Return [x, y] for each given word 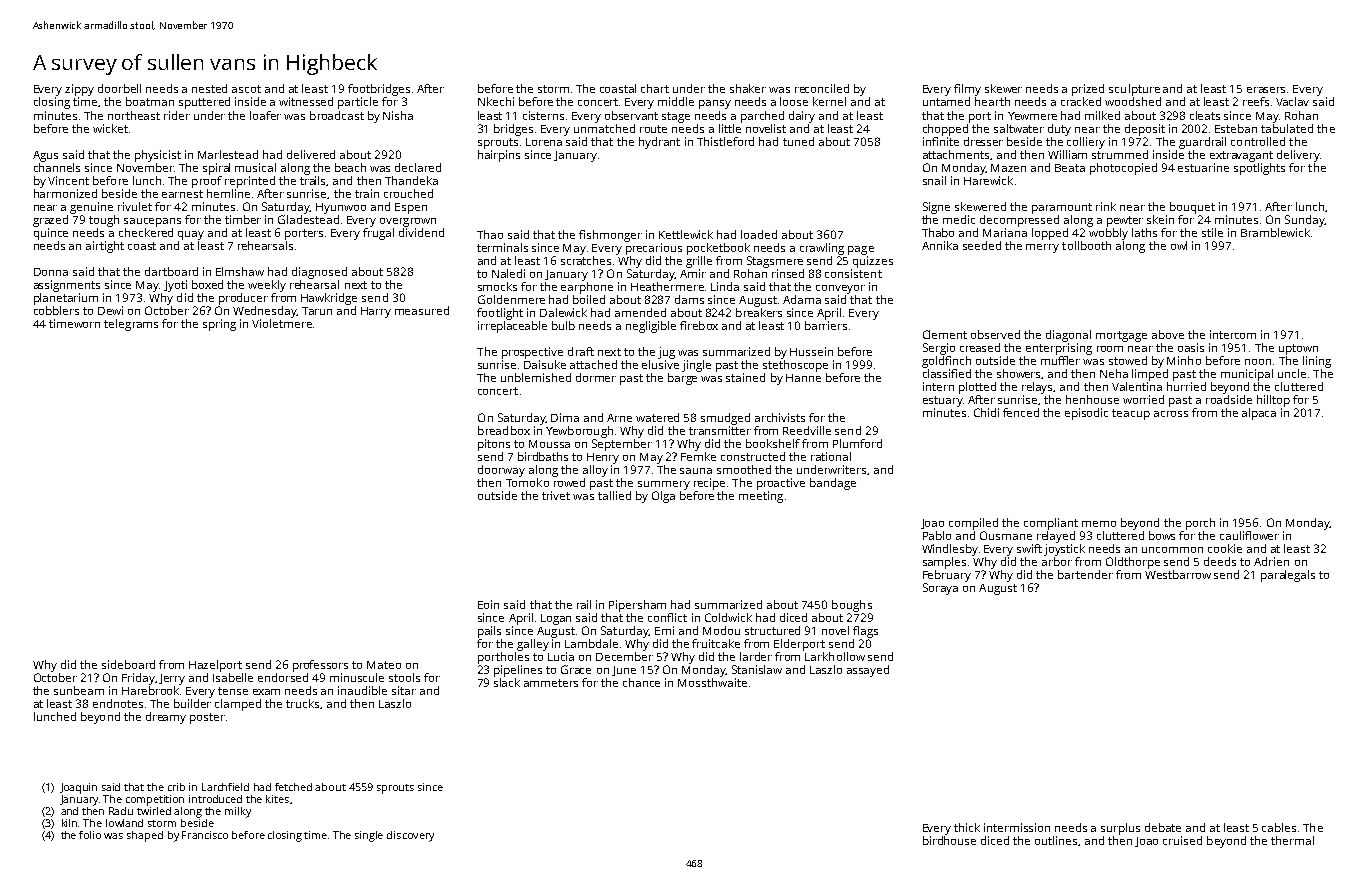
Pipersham [637, 606]
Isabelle [233, 677]
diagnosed [319, 273]
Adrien [1271, 561]
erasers [1266, 90]
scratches [586, 260]
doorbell [119, 88]
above [1168, 334]
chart [655, 88]
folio [90, 835]
